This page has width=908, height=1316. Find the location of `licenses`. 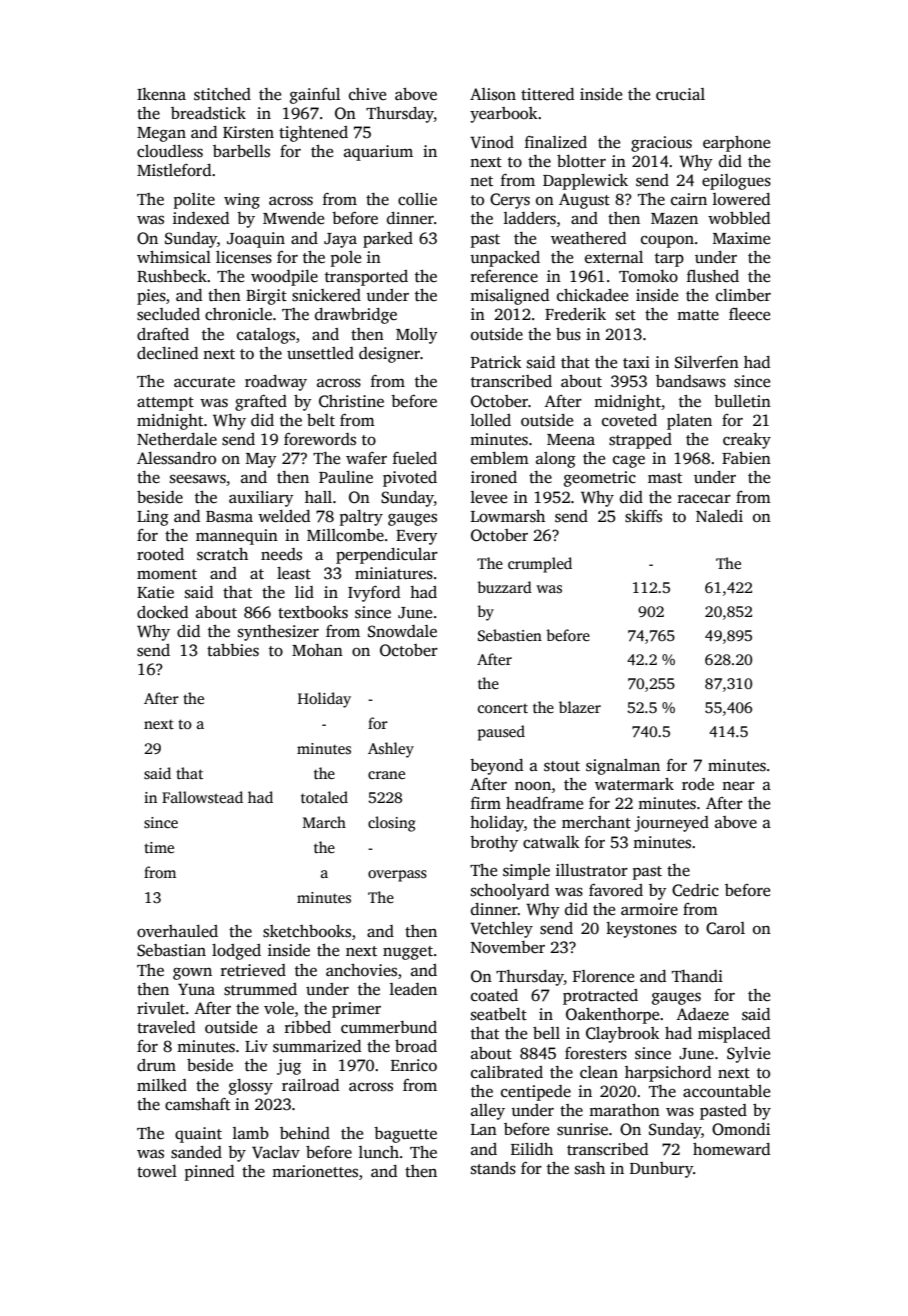

licenses is located at coordinates (244, 257).
